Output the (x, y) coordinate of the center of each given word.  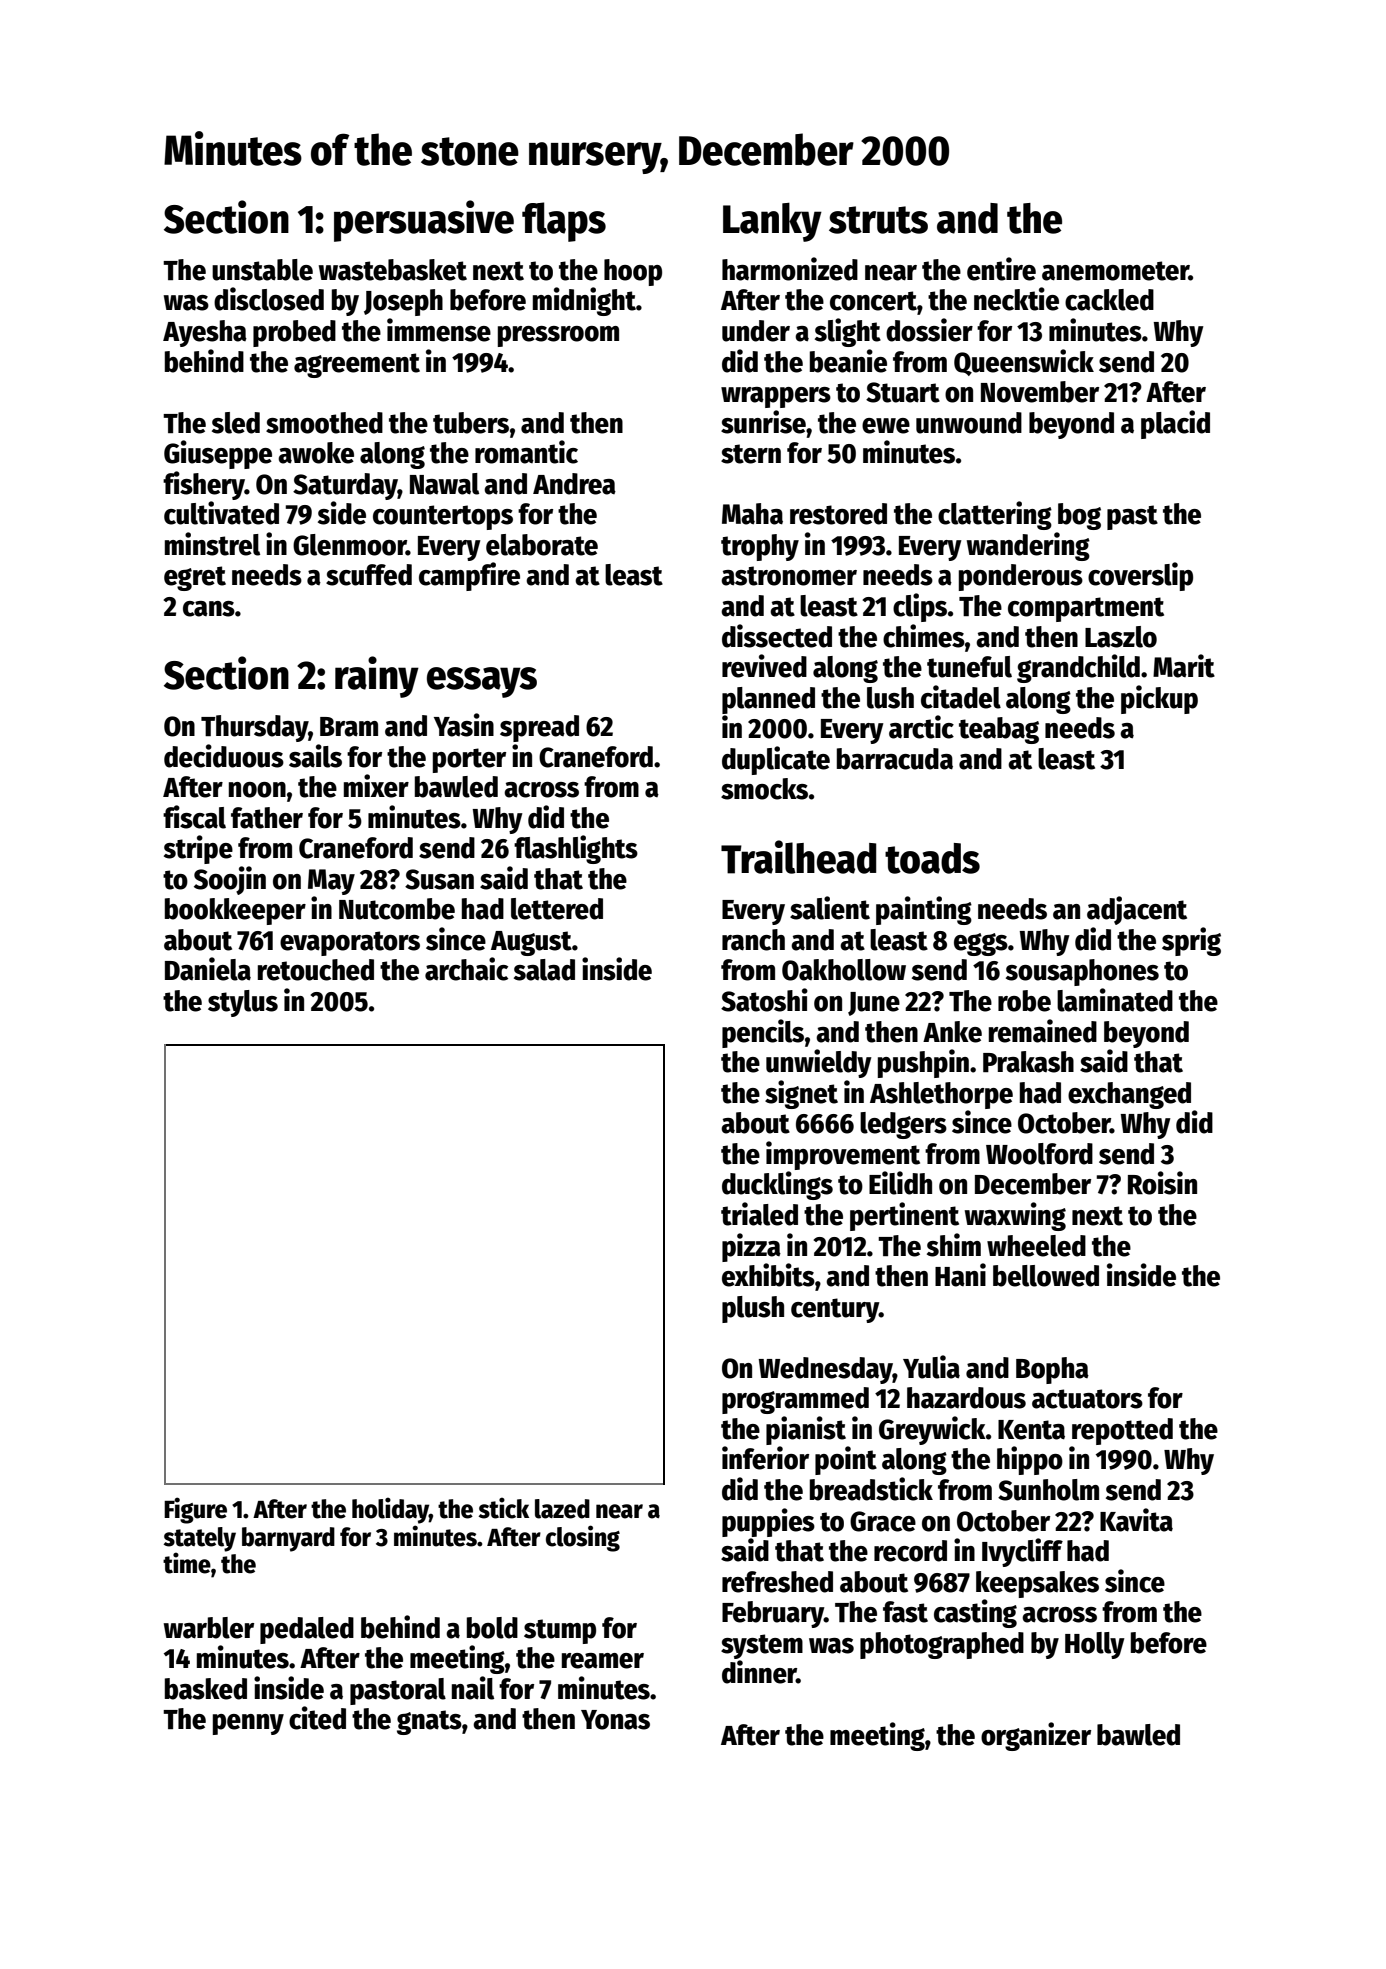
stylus (243, 1003)
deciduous (224, 756)
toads (932, 858)
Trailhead (798, 857)
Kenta (1031, 1430)
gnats (429, 1722)
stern (751, 454)
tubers (471, 423)
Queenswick (1024, 362)
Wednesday (826, 1370)
